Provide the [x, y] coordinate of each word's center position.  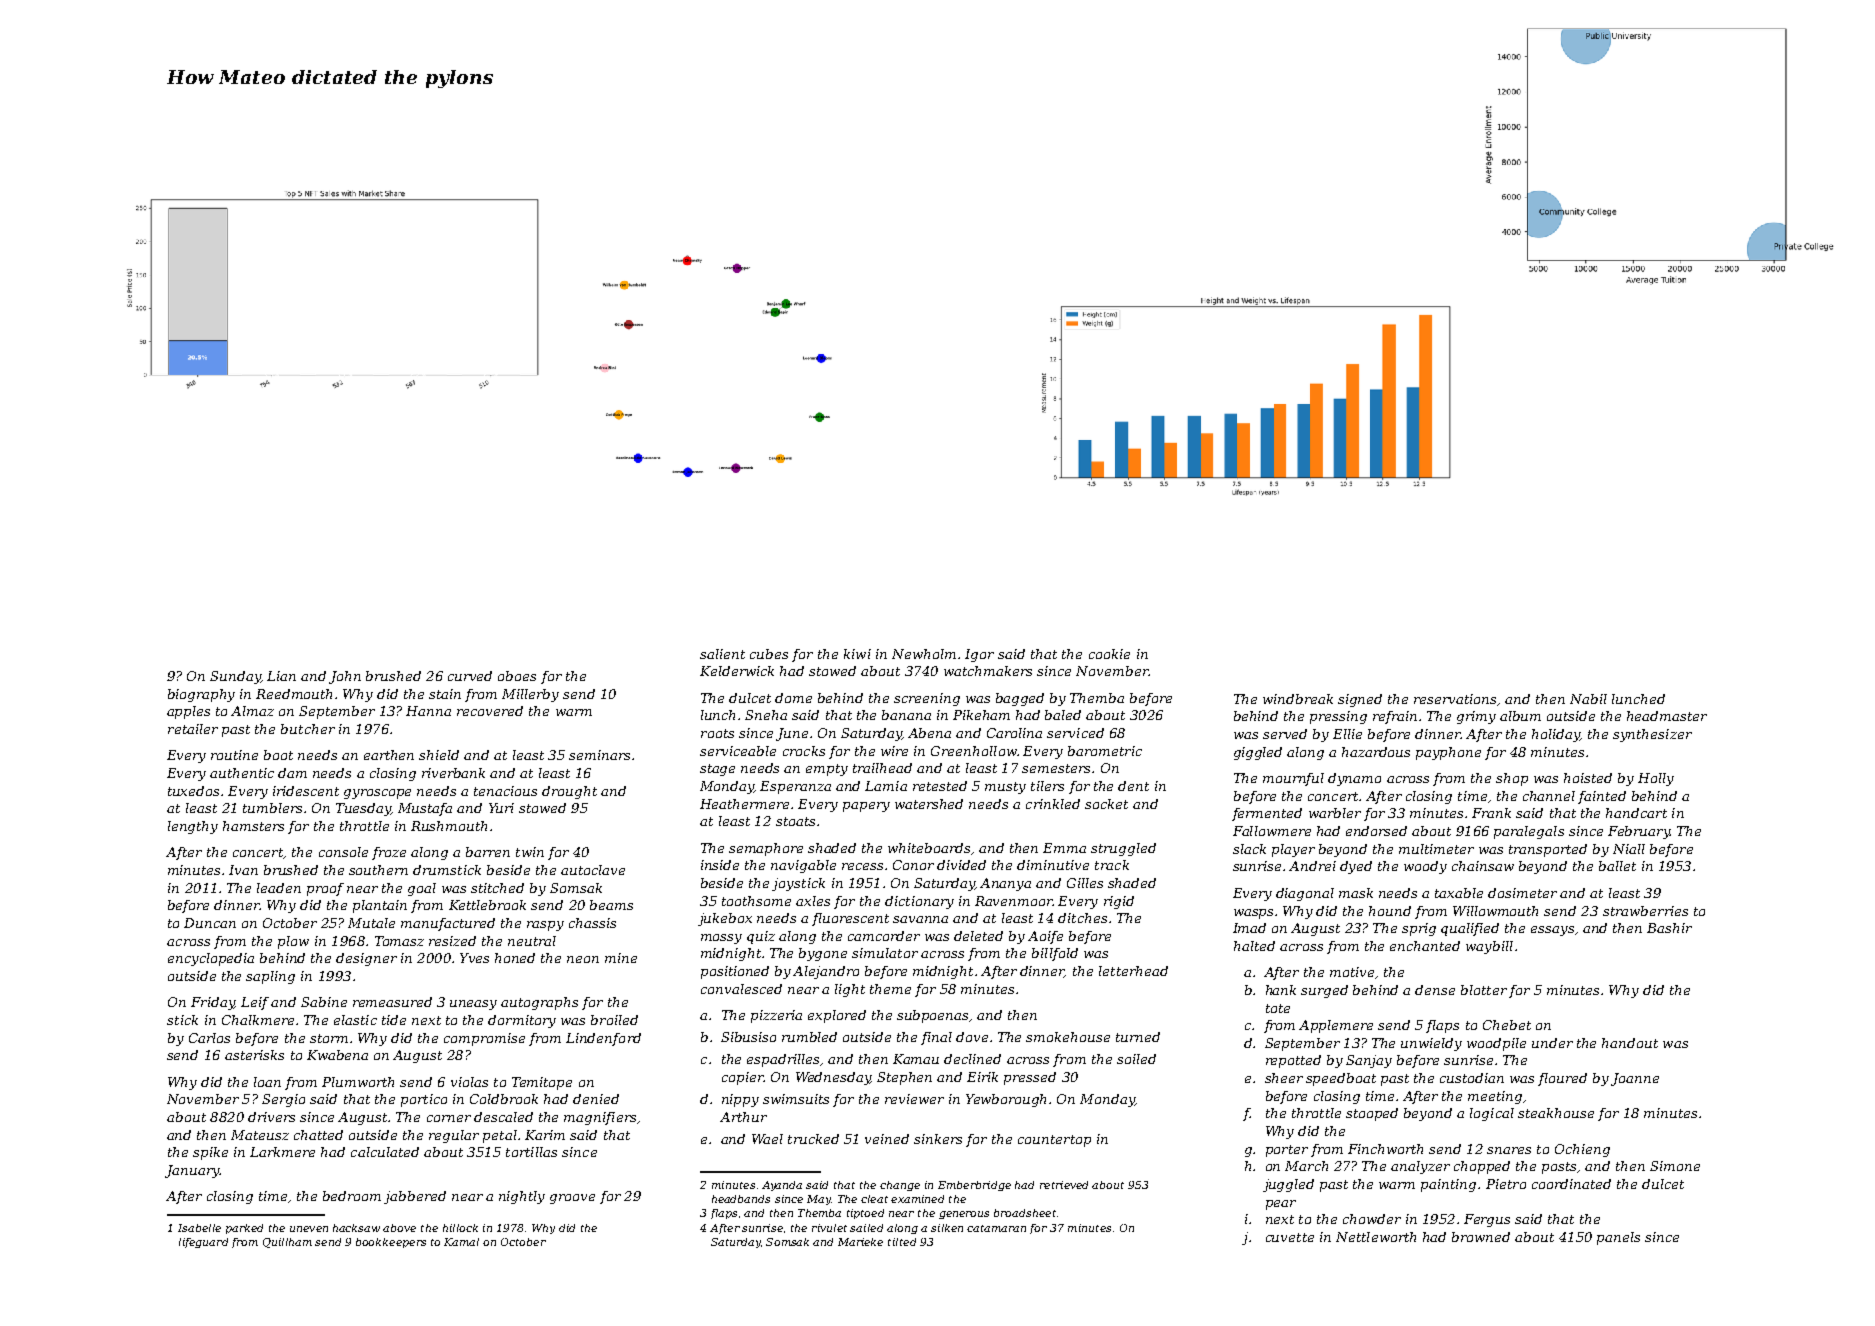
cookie [1109, 654]
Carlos [209, 1038]
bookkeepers [391, 1243]
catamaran [996, 1228]
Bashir [1669, 928]
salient [722, 654]
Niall [1629, 849]
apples [188, 712]
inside [720, 865]
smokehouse [1068, 1037]
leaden [279, 888]
